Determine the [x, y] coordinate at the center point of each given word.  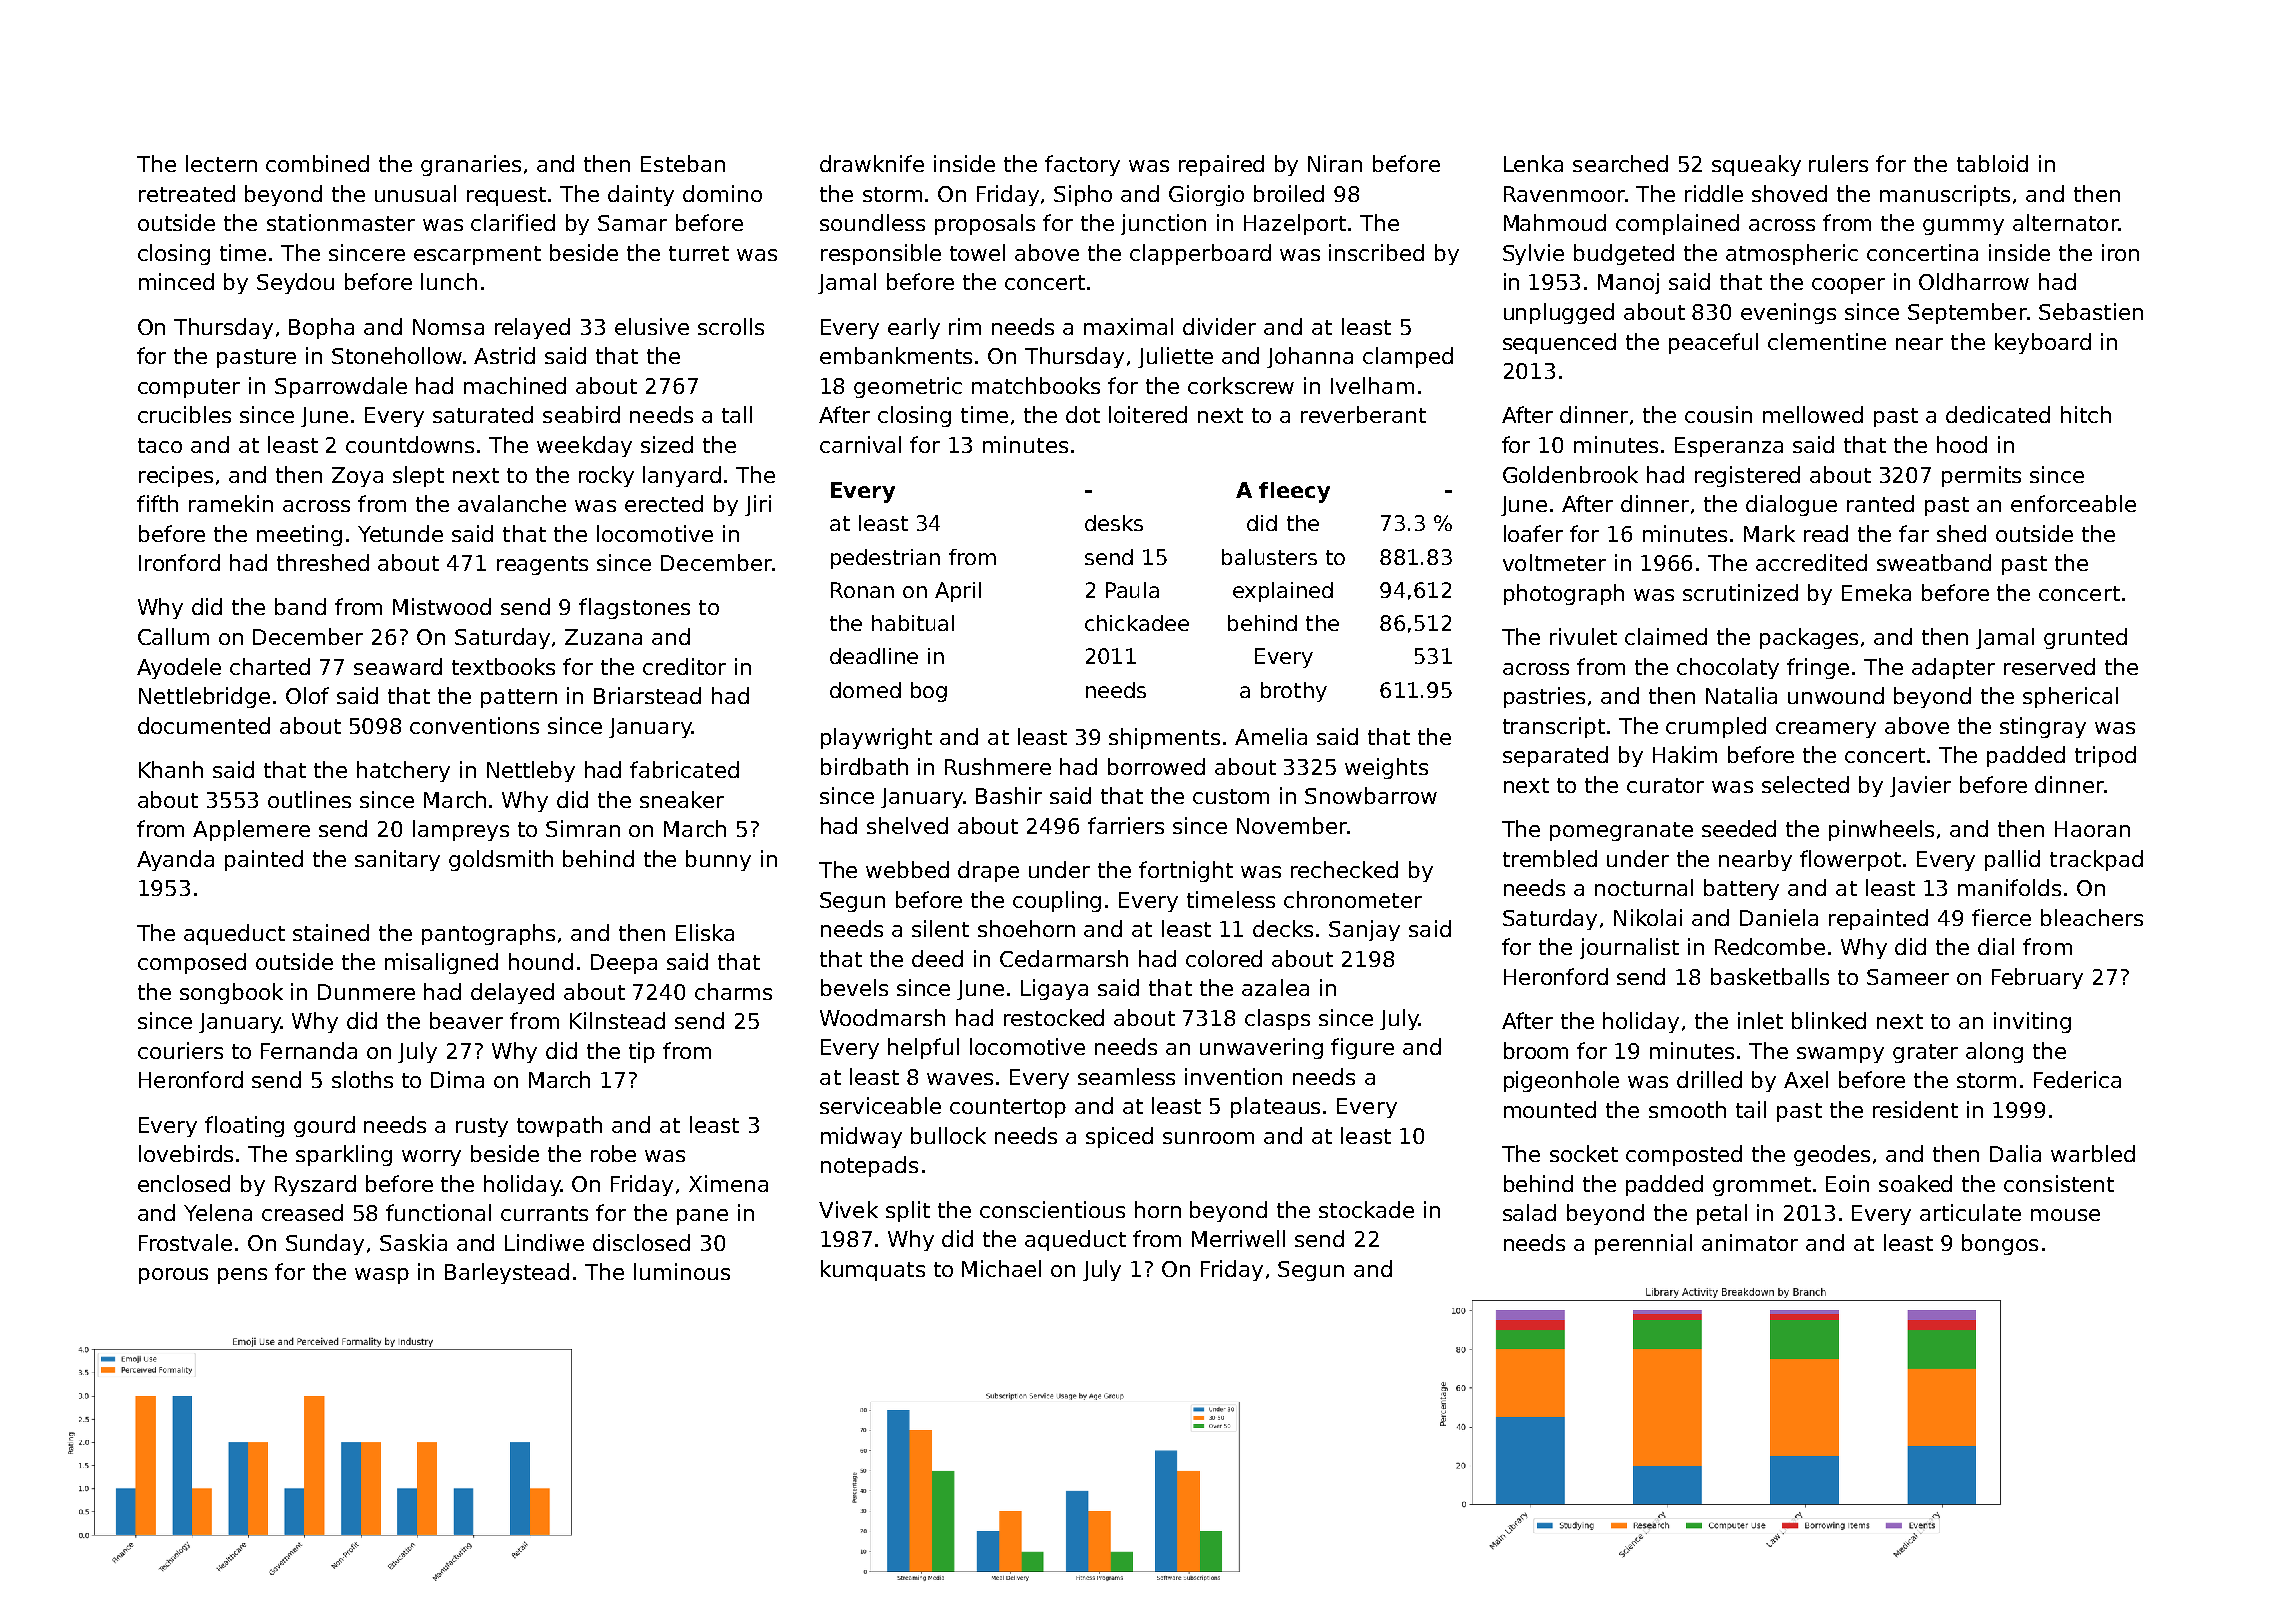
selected [1805, 784]
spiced [1119, 1137]
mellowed [1813, 414]
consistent [2059, 1183]
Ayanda [175, 860]
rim [965, 326]
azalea [1275, 987]
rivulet [1583, 636]
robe [613, 1153]
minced [176, 281]
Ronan [862, 590]
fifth [157, 503]
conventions [474, 725]
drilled [1709, 1079]
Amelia [1271, 736]
